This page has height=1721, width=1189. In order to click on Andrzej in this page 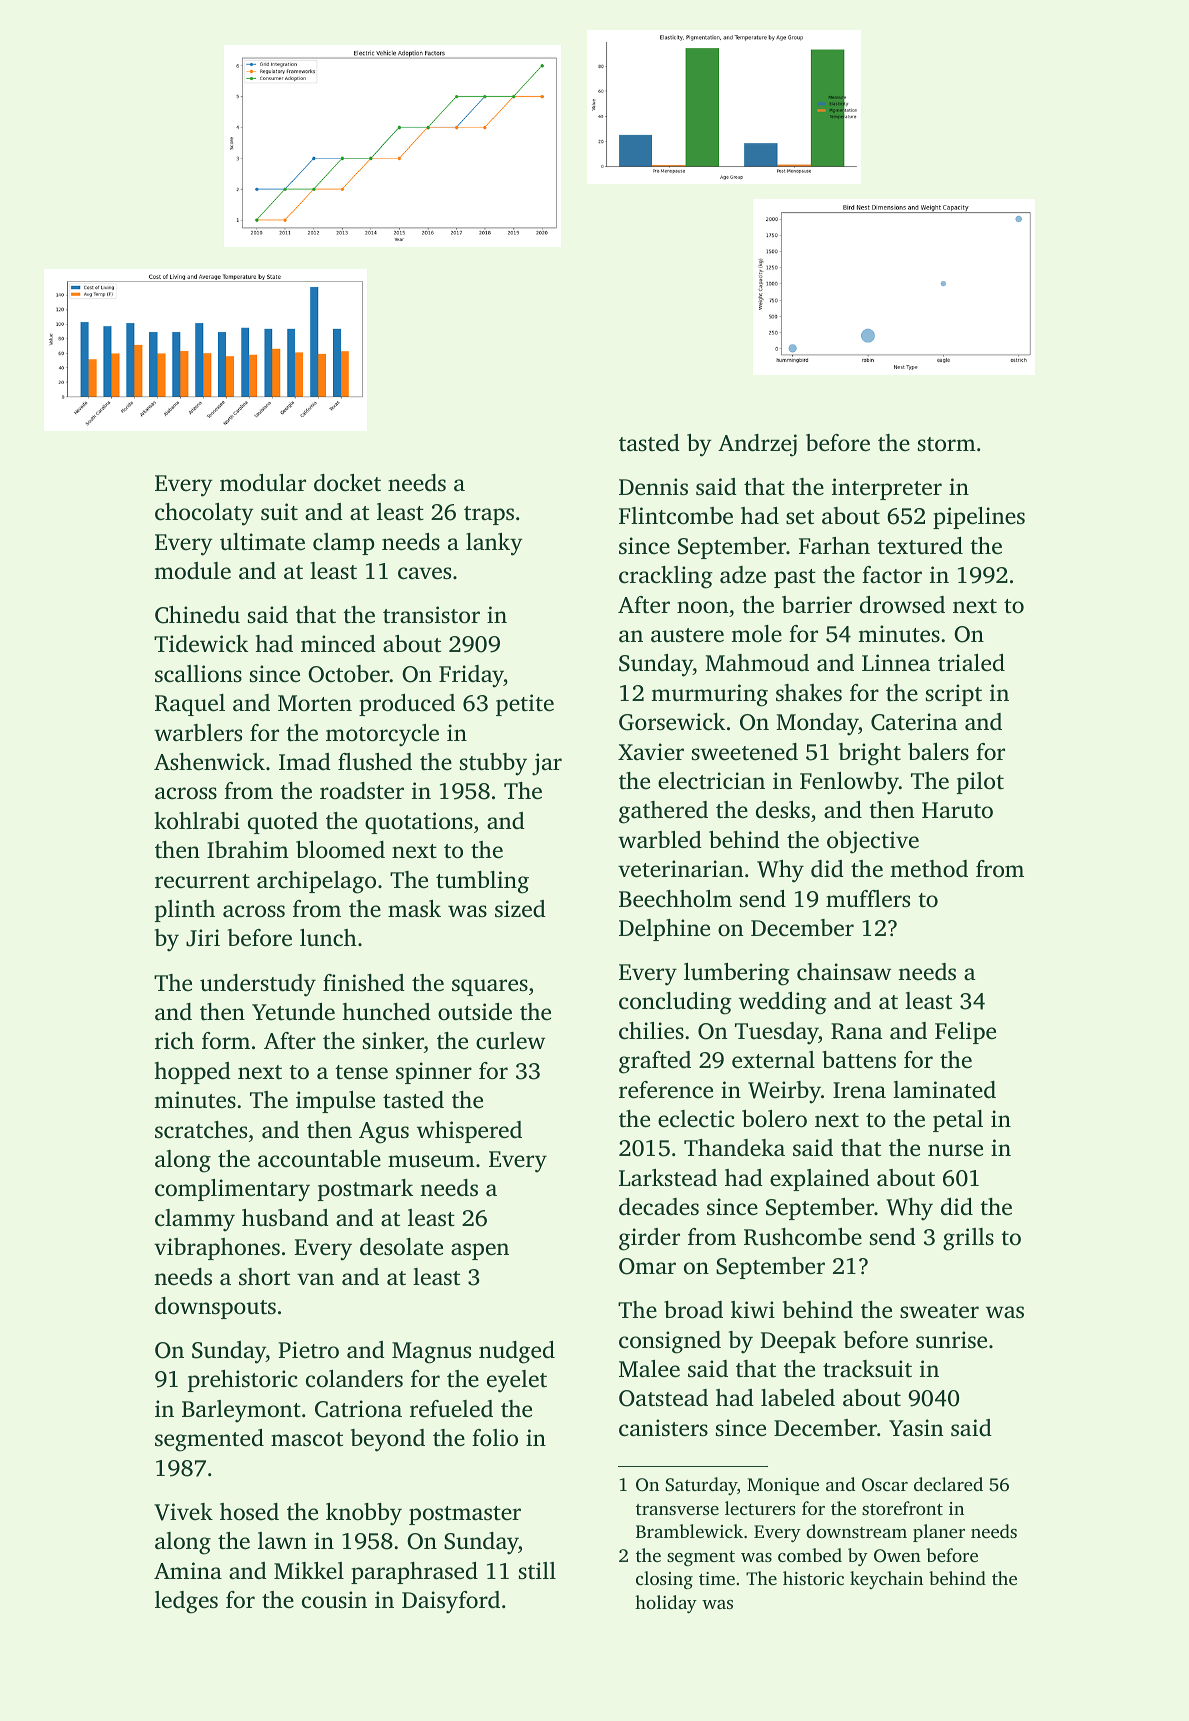, I will do `click(757, 445)`.
